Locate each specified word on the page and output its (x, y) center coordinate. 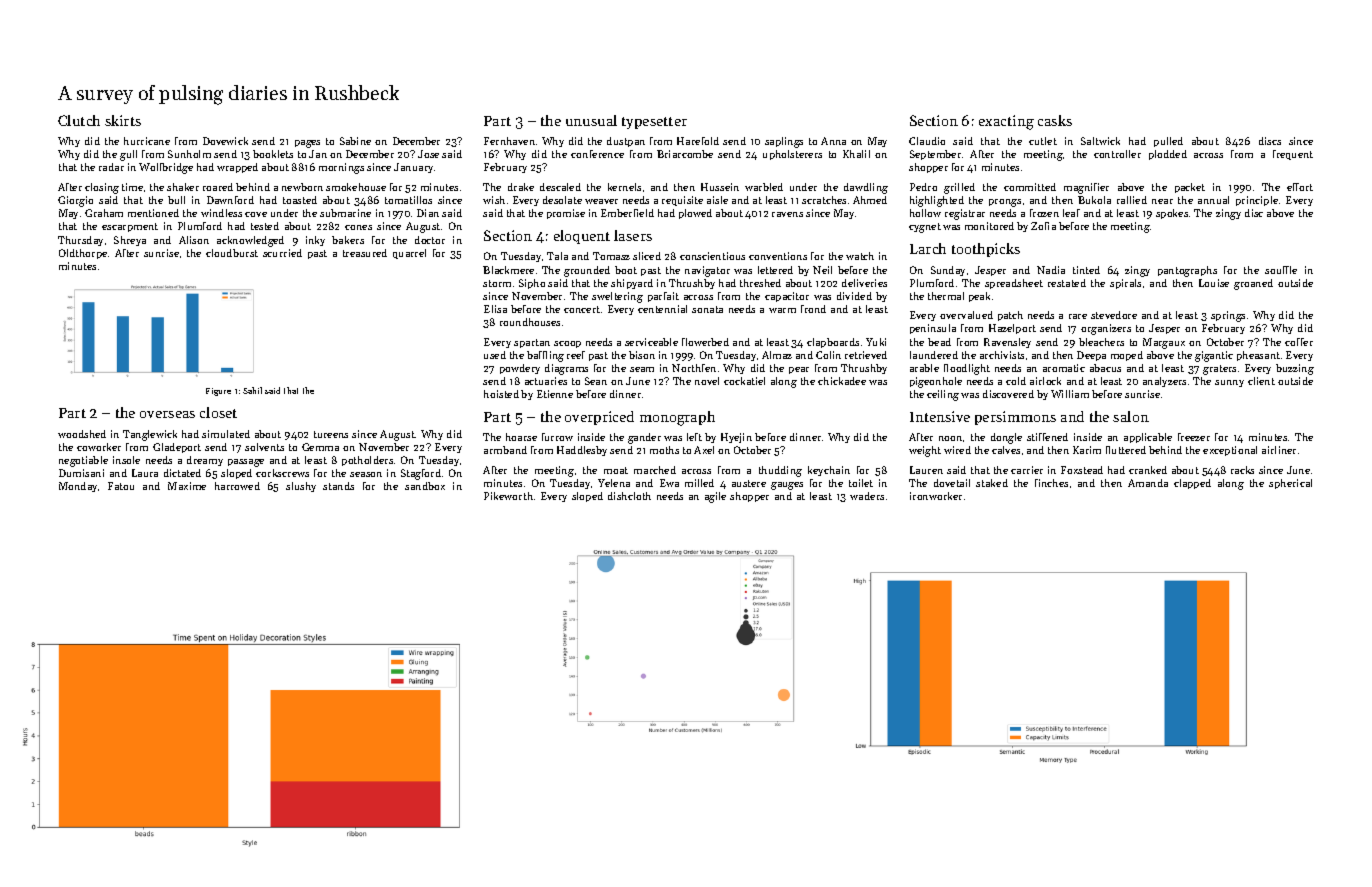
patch (1010, 316)
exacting (1006, 122)
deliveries (864, 283)
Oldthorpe (83, 254)
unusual (591, 120)
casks (1055, 120)
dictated (182, 473)
